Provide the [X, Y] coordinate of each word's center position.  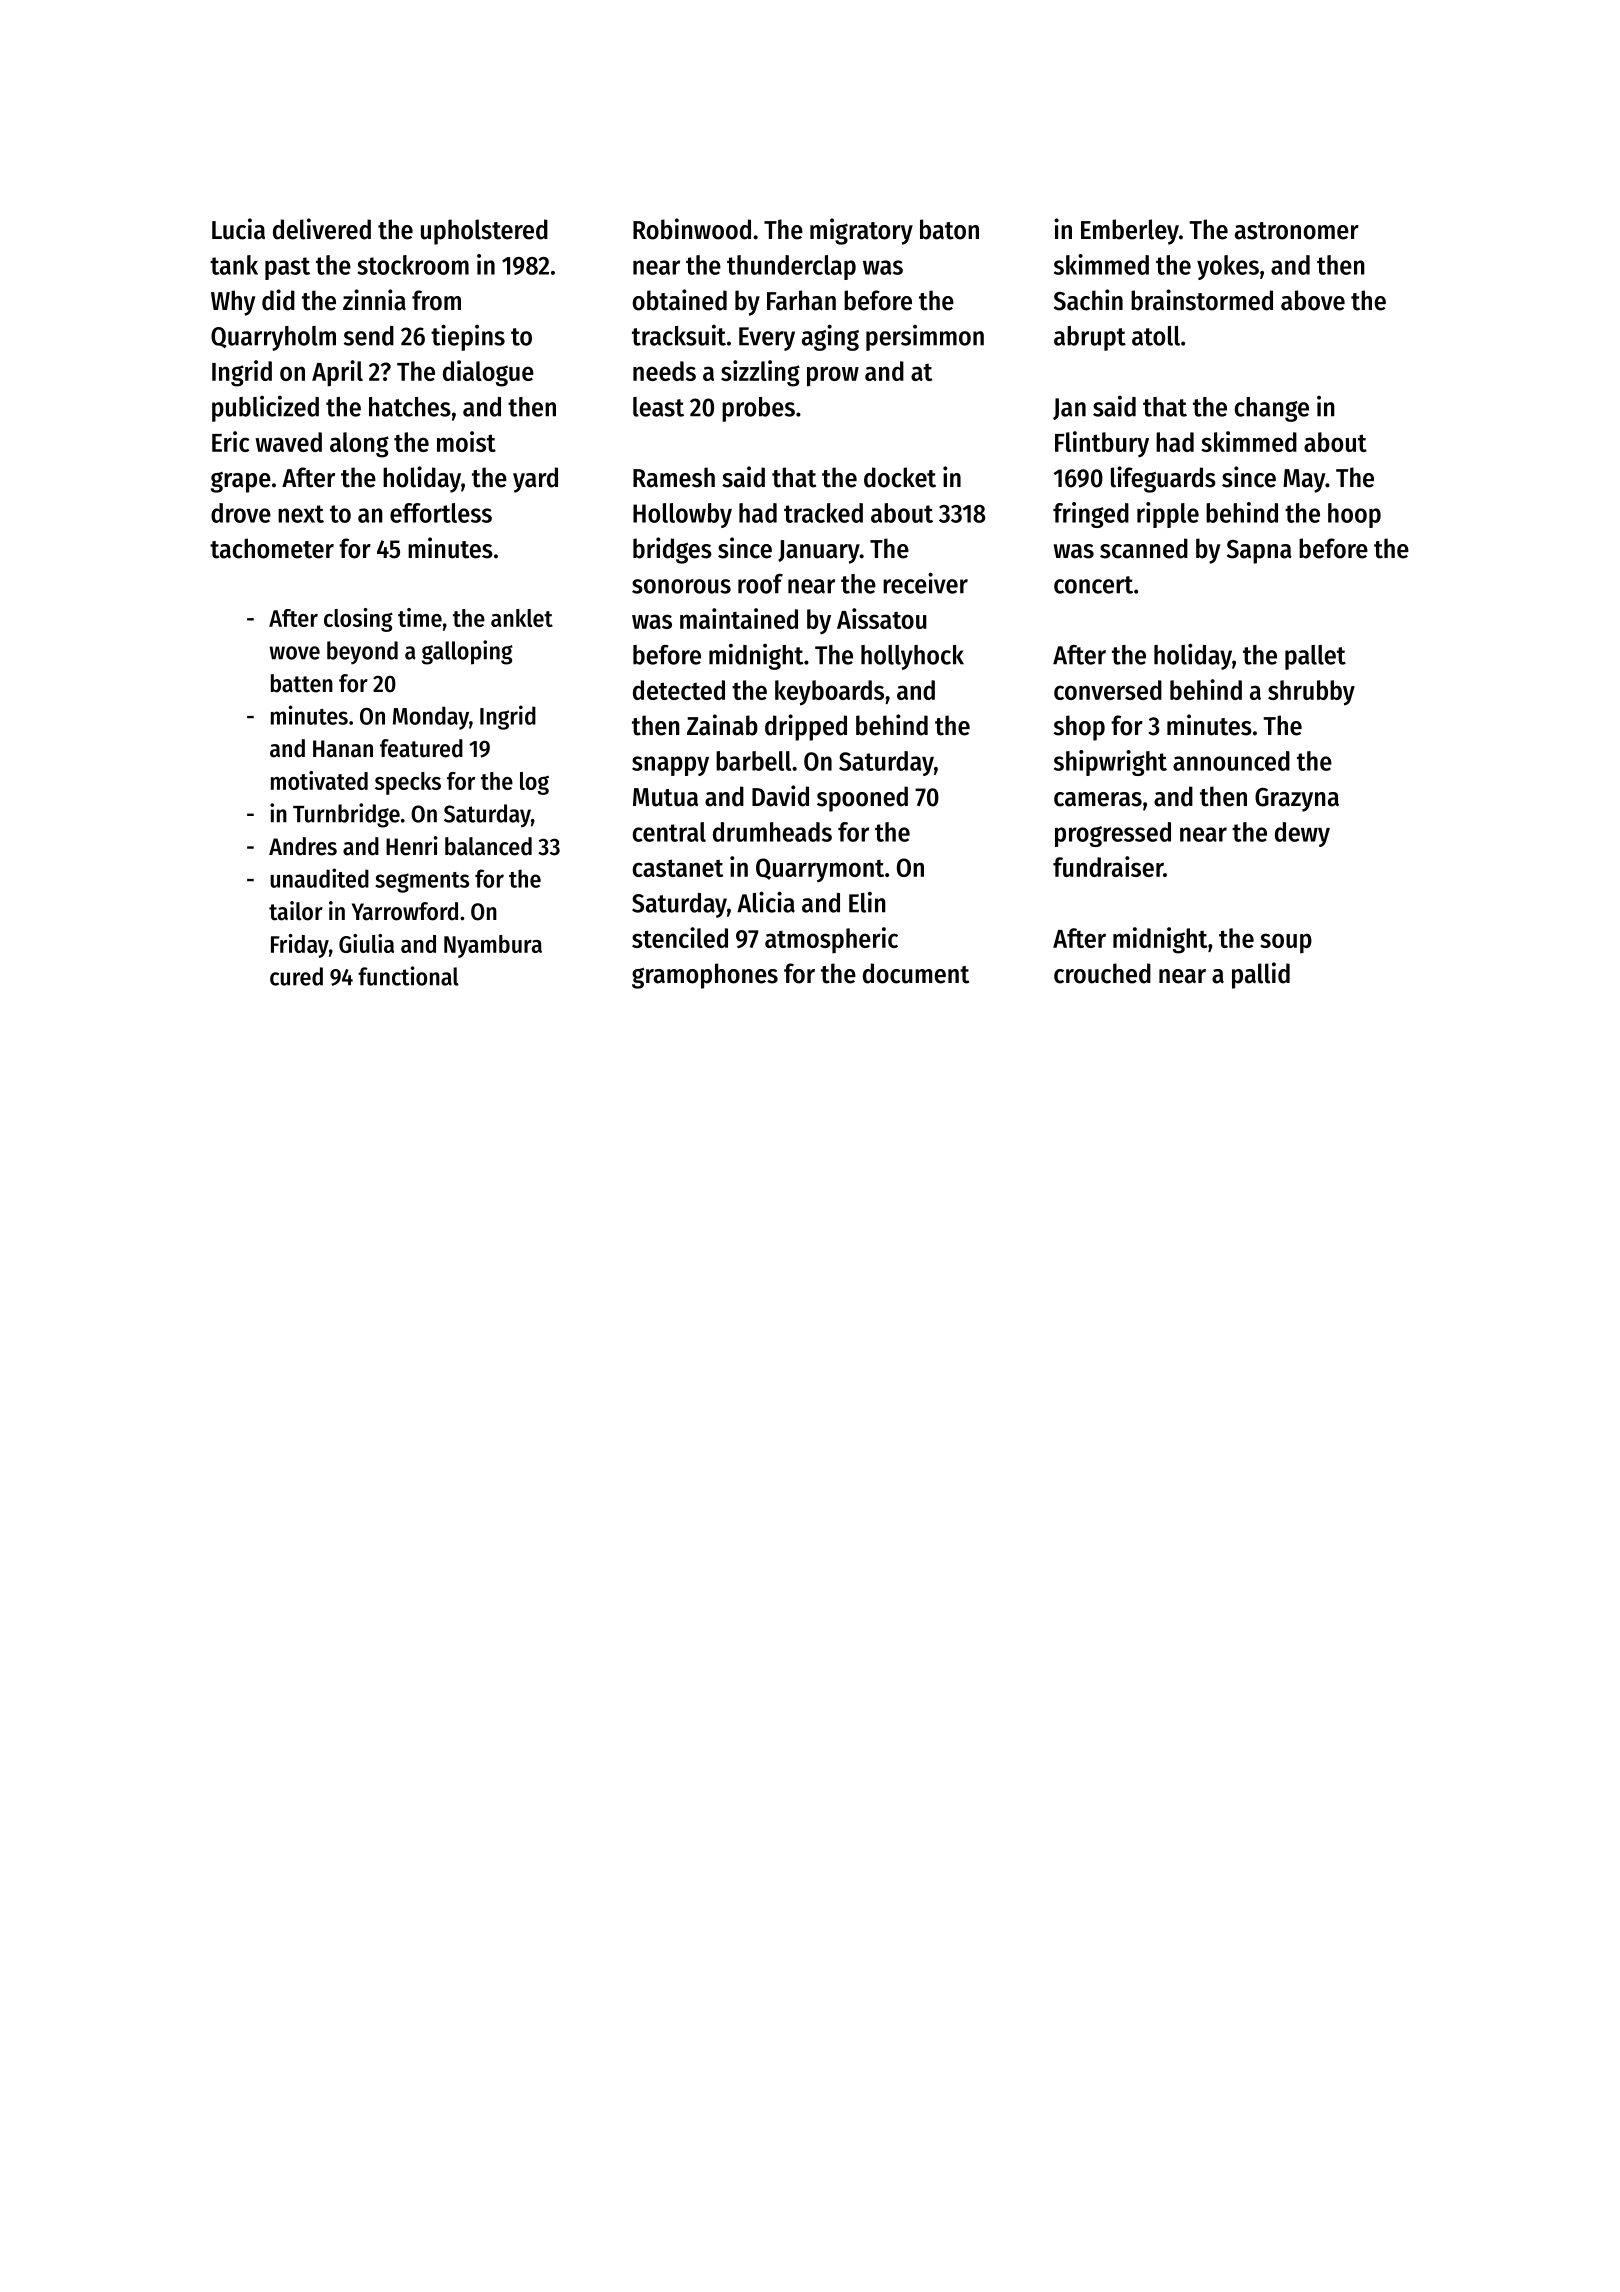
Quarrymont [820, 870]
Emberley [1130, 232]
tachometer [272, 548]
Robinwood [692, 229]
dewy [1302, 834]
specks [408, 783]
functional [408, 976]
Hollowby [682, 515]
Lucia [238, 229]
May [1304, 481]
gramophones [705, 976]
